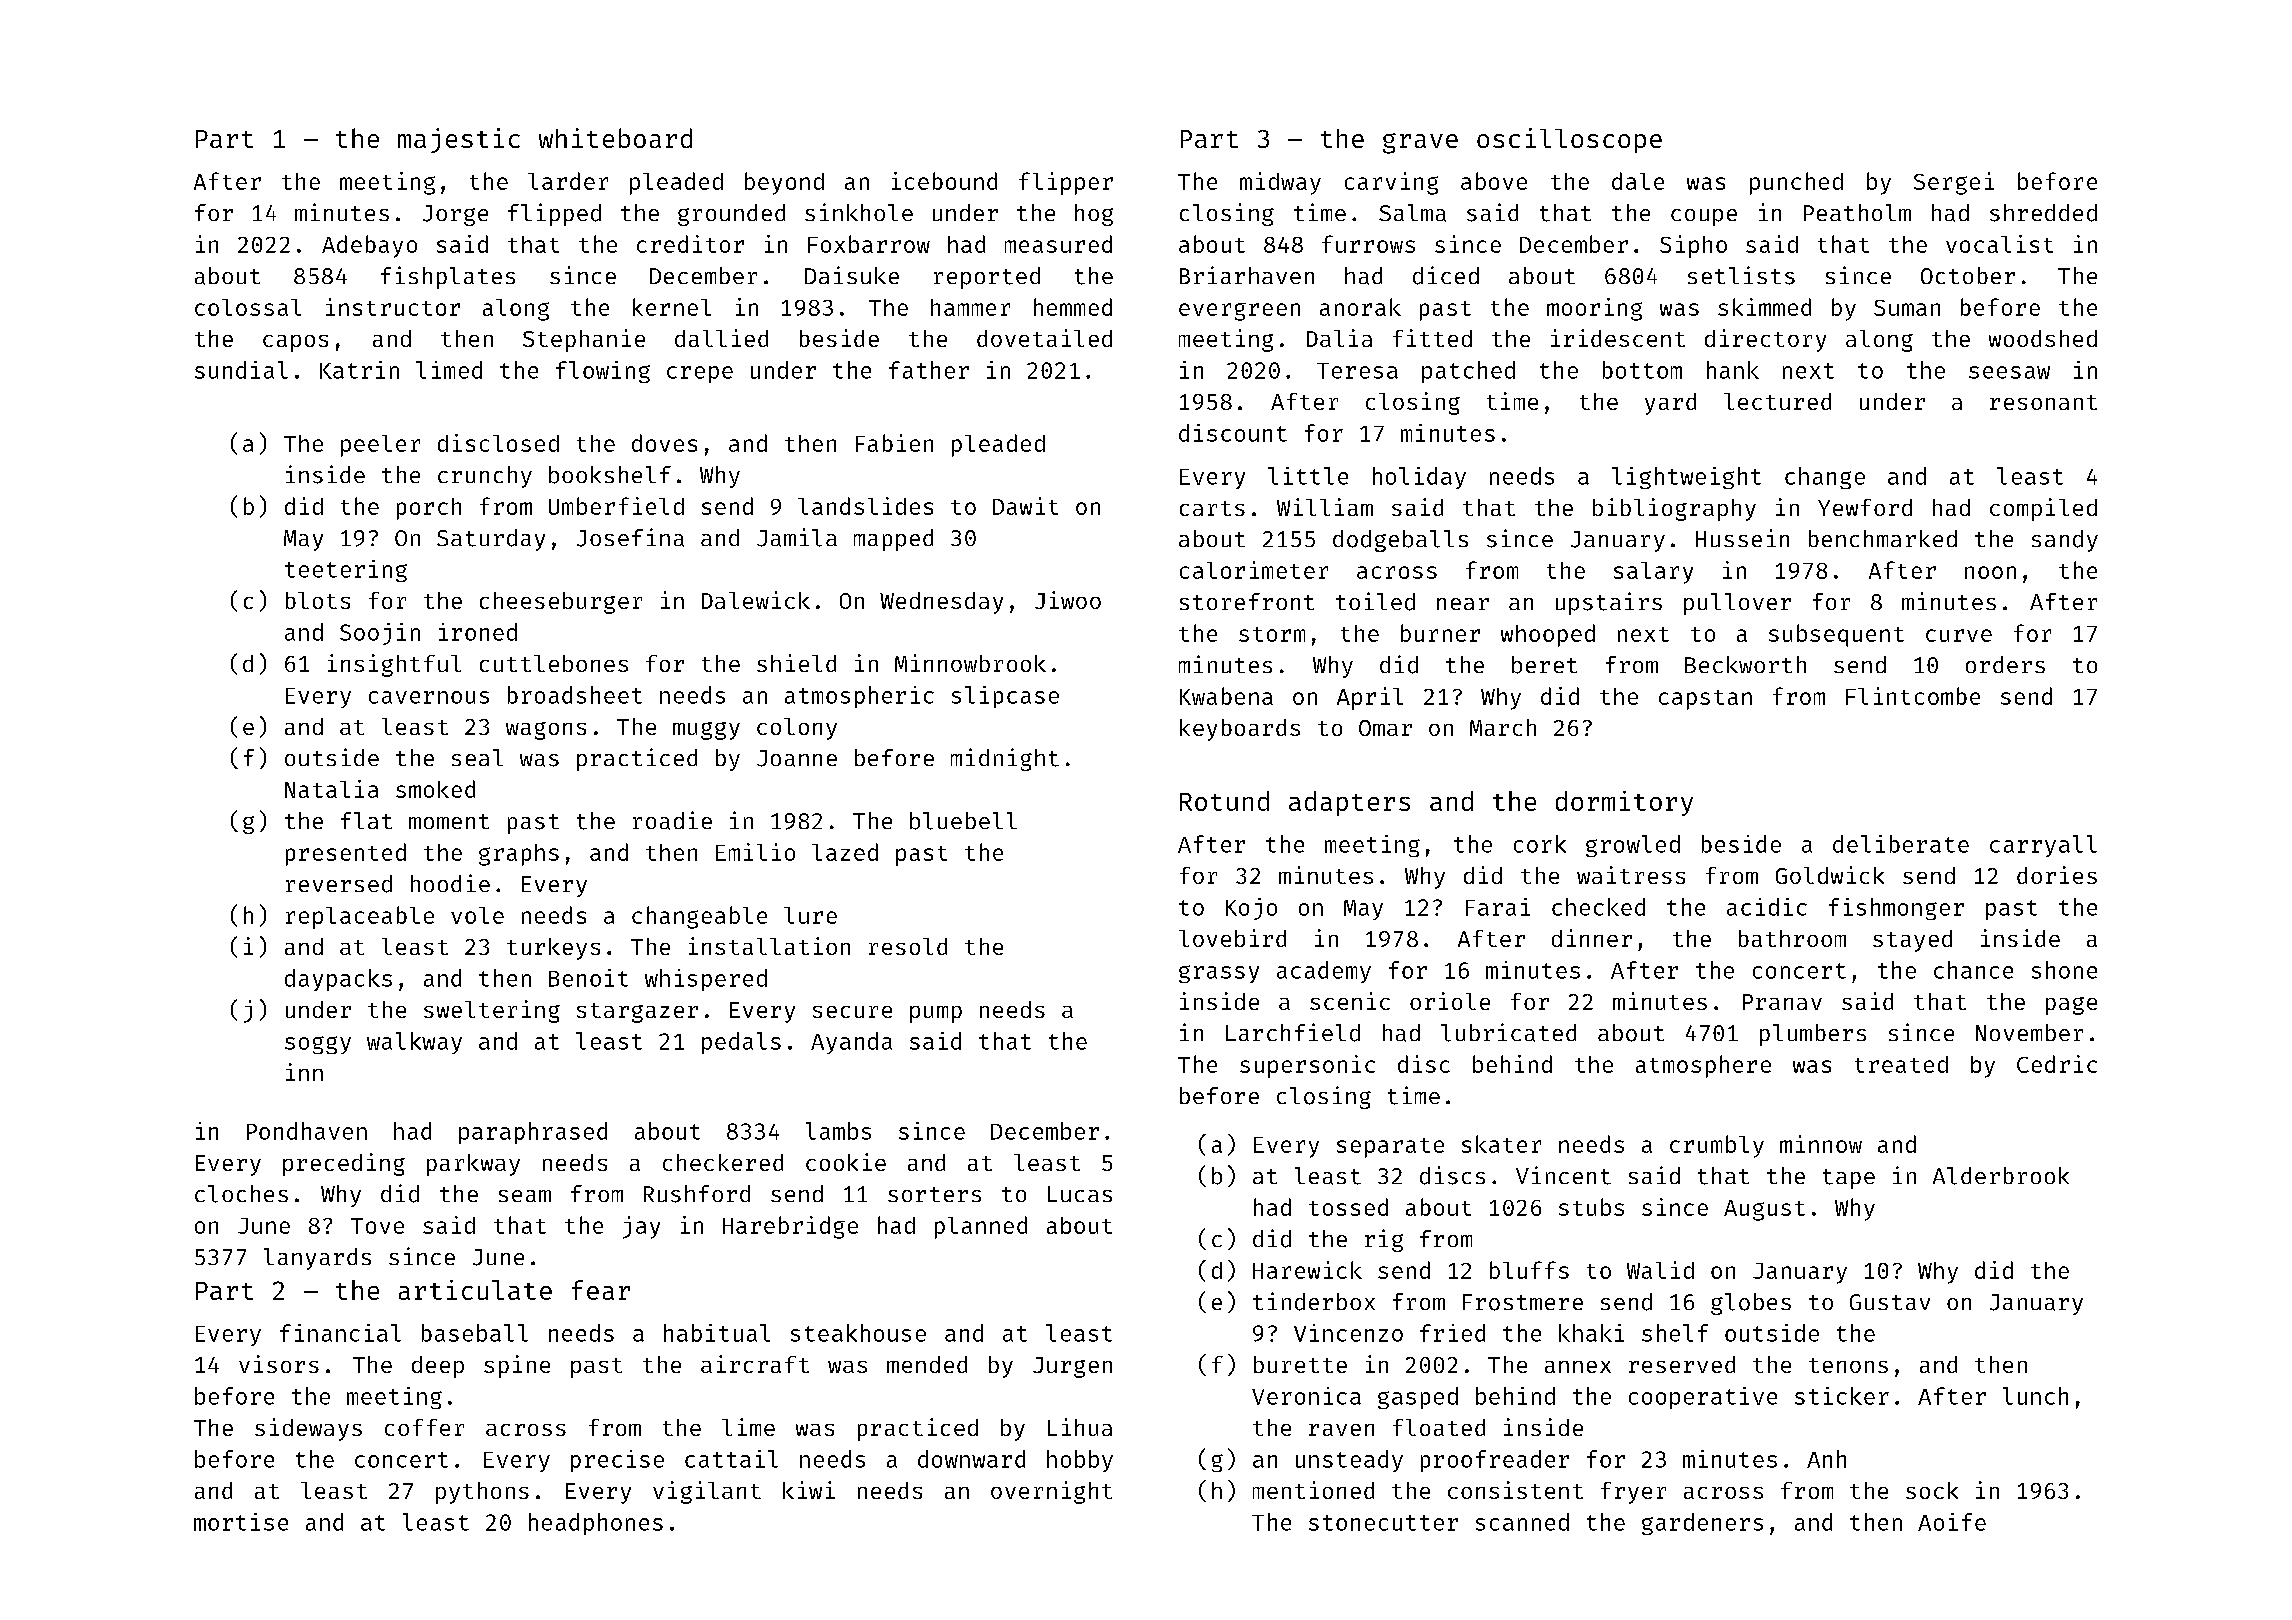 This document has width=2292, height=1620. Describe the element at coordinates (2043, 846) in the document. I see `carryall` at that location.
